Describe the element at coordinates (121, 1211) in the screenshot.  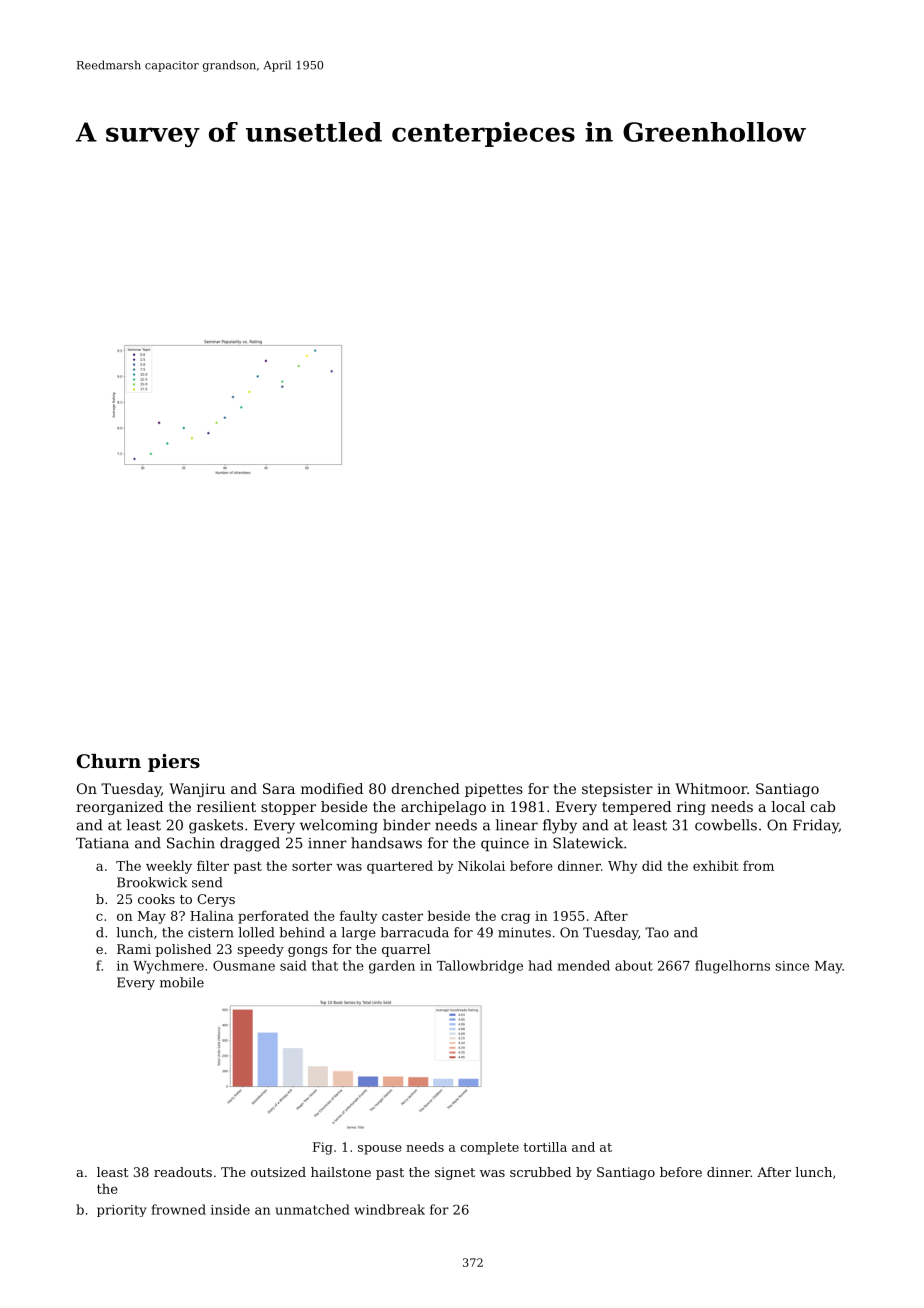
I see `priority` at that location.
